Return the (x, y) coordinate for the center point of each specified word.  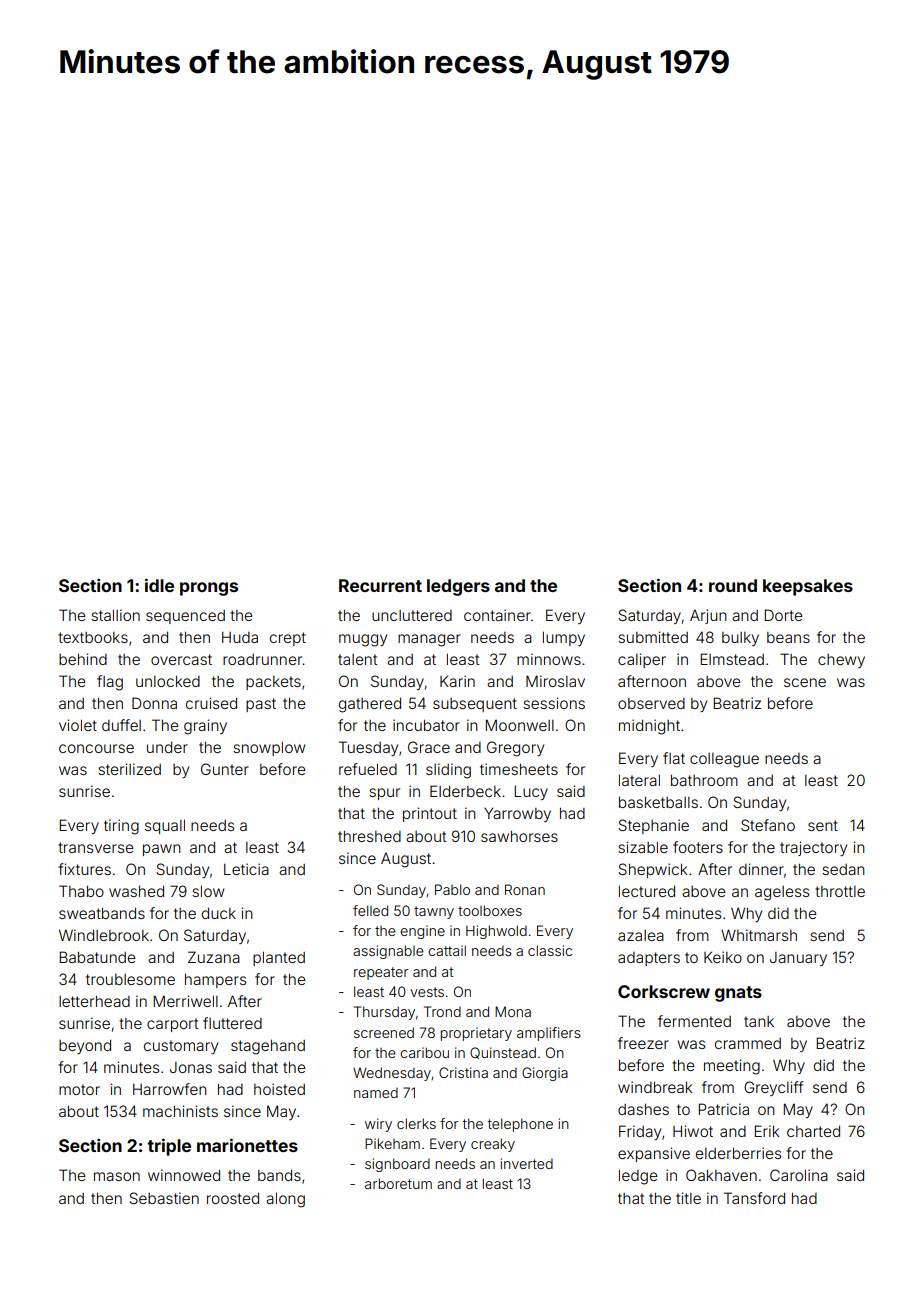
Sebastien (164, 1198)
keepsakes (808, 587)
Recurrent (380, 585)
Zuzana (214, 957)
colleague (724, 760)
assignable (388, 952)
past (261, 705)
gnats (738, 994)
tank (759, 1021)
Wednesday (392, 1074)
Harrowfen (170, 1089)
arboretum (398, 1183)
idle (159, 585)
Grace (429, 747)
